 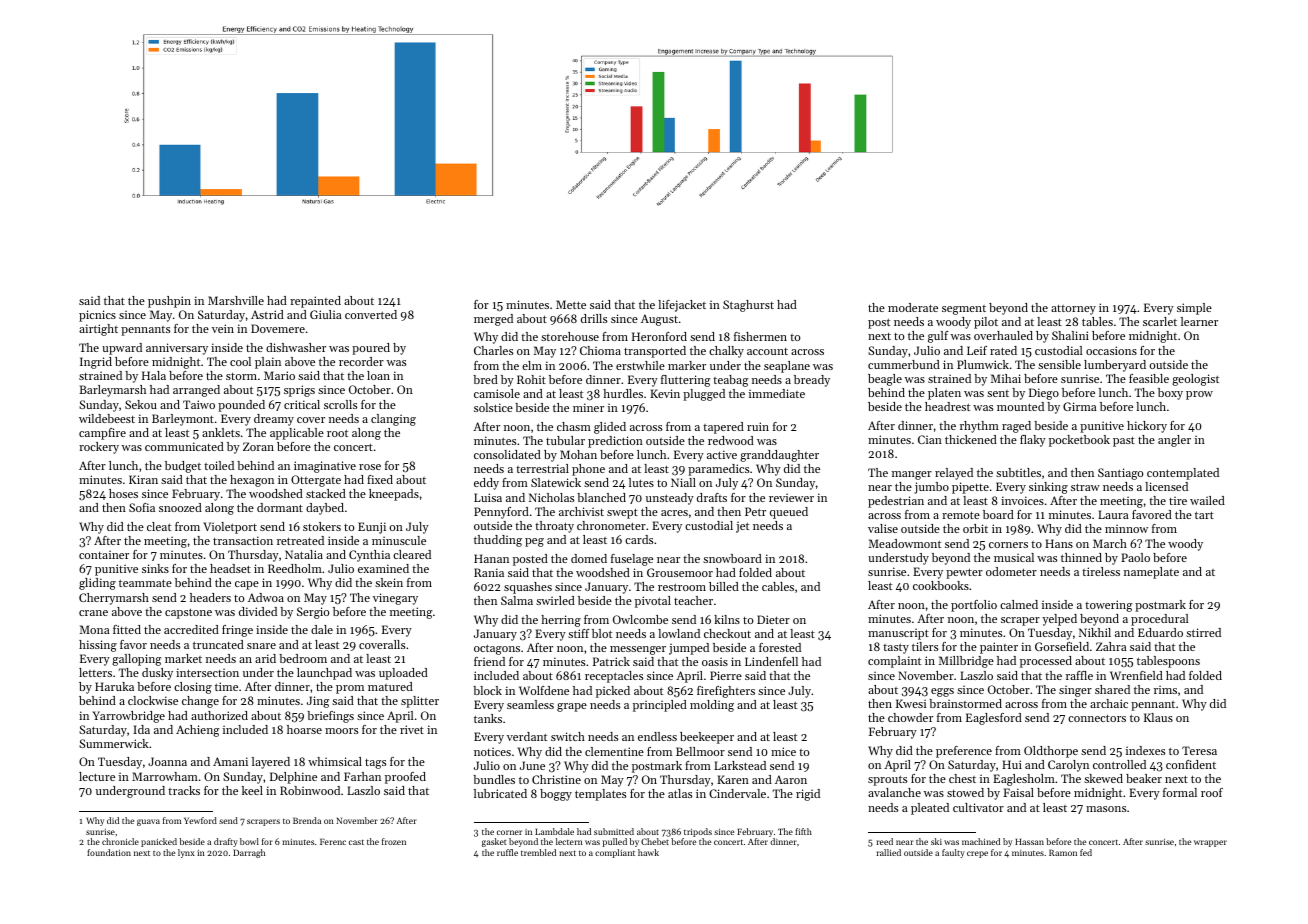 I want to click on transaction, so click(x=243, y=540).
